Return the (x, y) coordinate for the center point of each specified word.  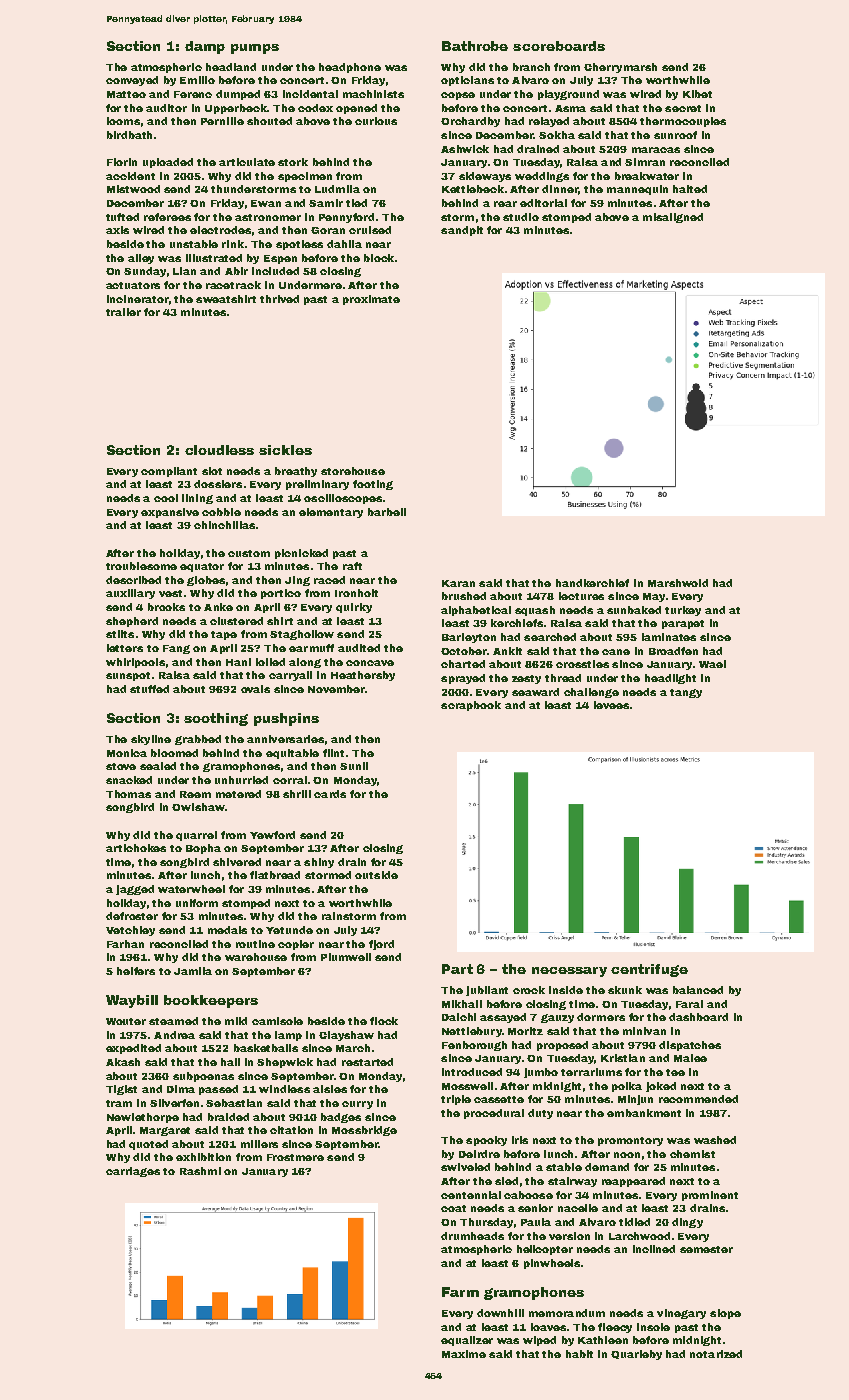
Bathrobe (475, 46)
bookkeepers (211, 1001)
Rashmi (200, 1171)
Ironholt (356, 593)
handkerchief (592, 583)
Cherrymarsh (620, 68)
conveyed (132, 81)
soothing (216, 719)
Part (457, 969)
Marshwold (678, 583)
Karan (458, 583)
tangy (686, 693)
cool (166, 498)
